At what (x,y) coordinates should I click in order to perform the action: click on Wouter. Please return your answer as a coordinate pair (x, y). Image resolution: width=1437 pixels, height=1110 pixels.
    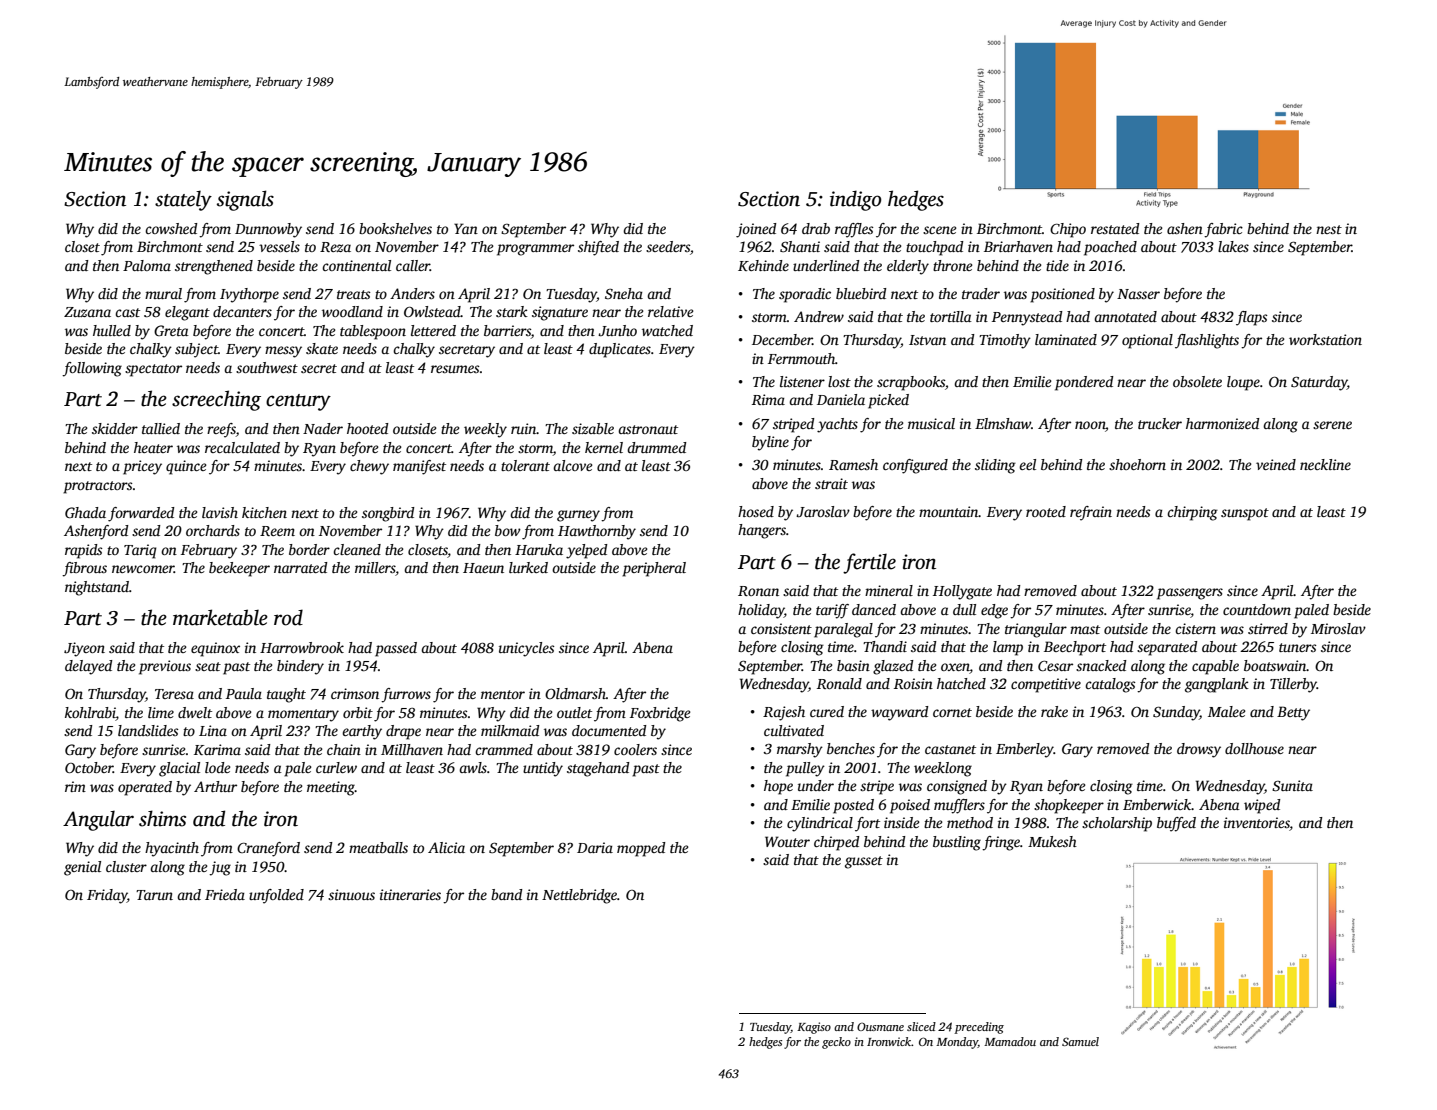
    Looking at the image, I should click on (787, 841).
